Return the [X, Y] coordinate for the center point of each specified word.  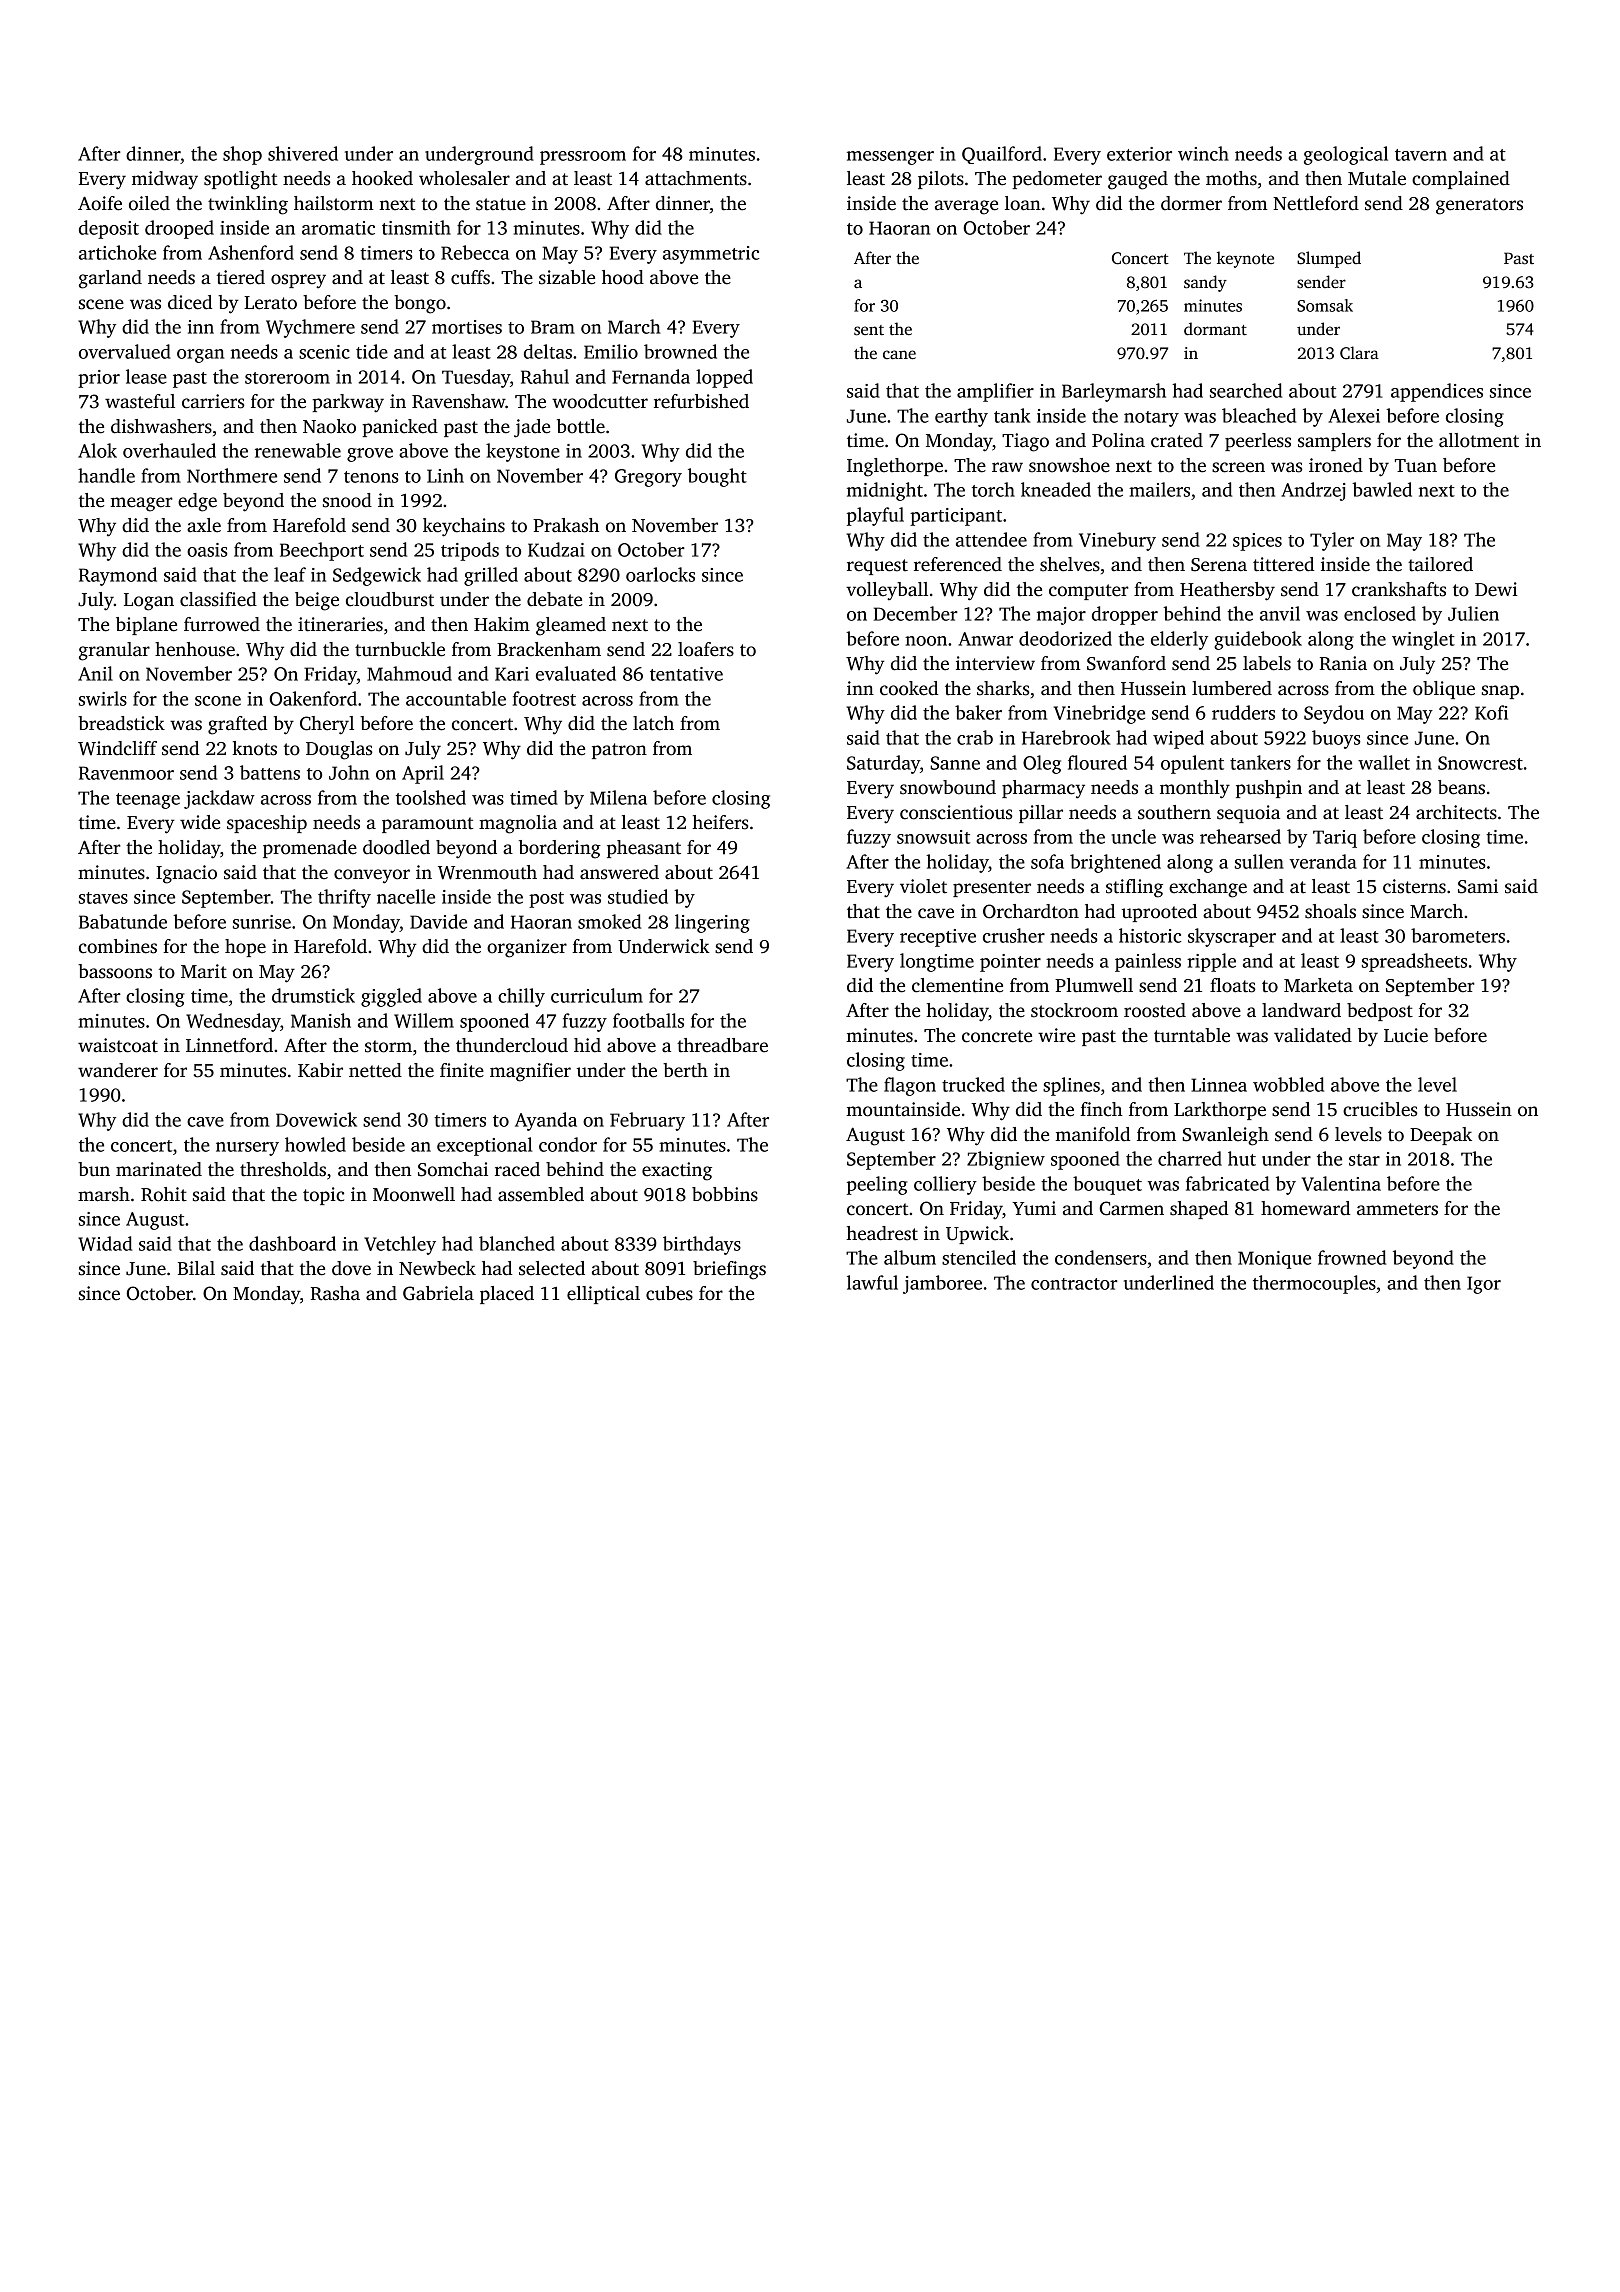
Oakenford [313, 698]
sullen [1259, 861]
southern [1174, 812]
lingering [712, 923]
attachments [696, 178]
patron [619, 751]
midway [165, 180]
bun [94, 1169]
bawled [1382, 489]
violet [923, 886]
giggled [391, 997]
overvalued [125, 351]
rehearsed [1240, 836]
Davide [438, 921]
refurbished [701, 401]
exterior [1139, 154]
